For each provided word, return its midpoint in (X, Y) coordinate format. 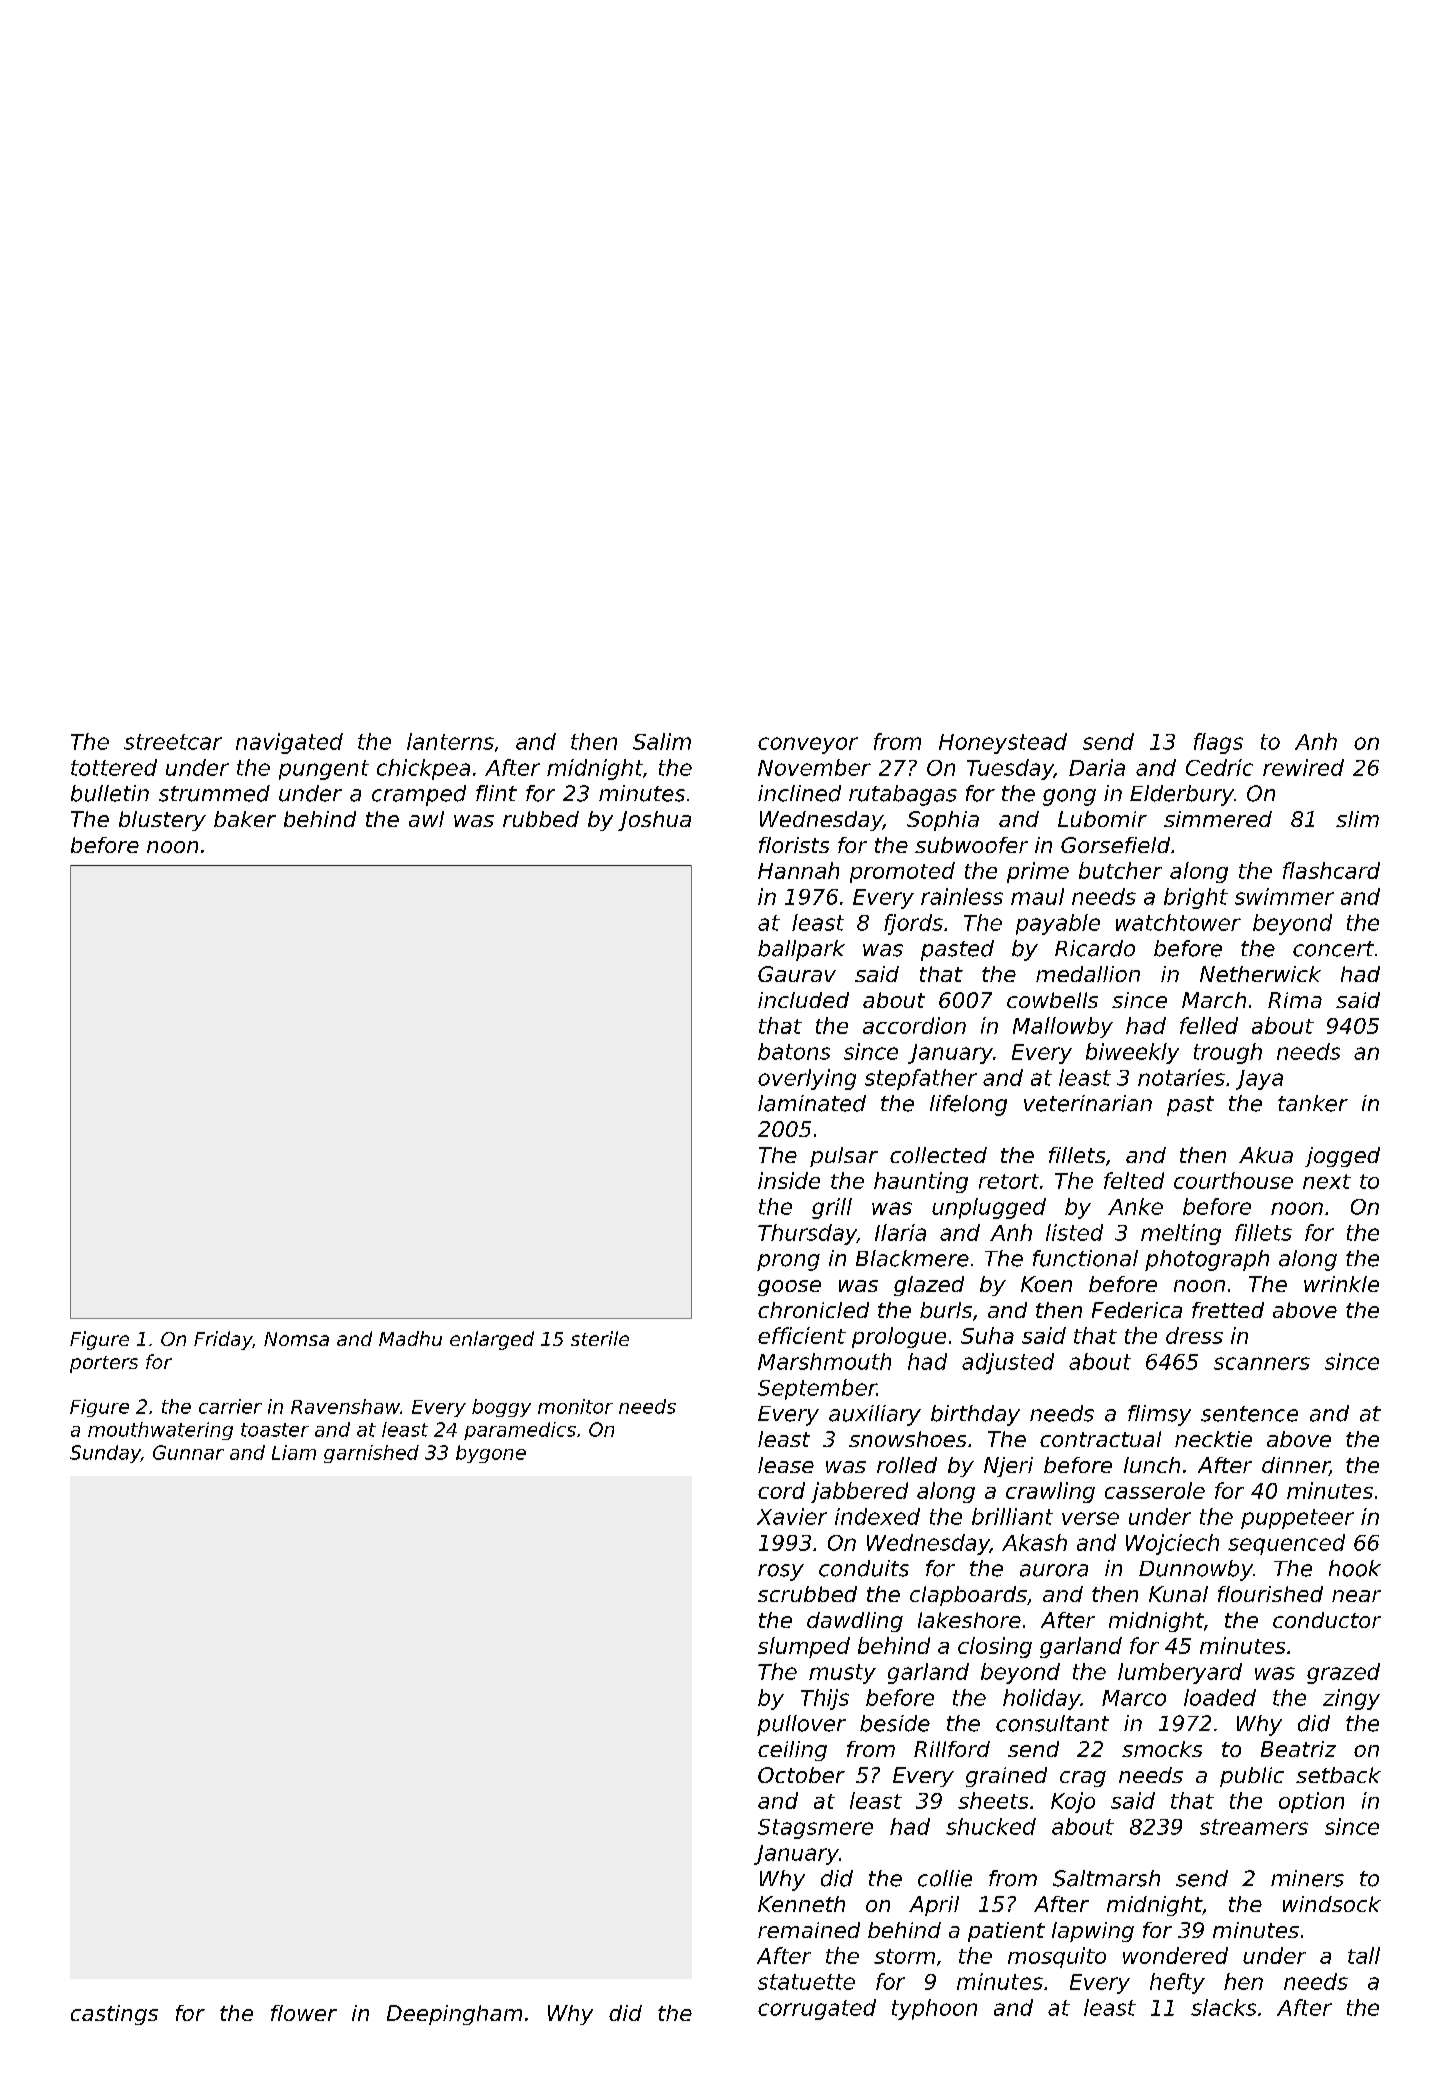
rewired (1303, 767)
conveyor (808, 745)
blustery (162, 821)
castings (114, 2015)
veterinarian (1088, 1103)
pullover (801, 1725)
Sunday (105, 1454)
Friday (223, 1340)
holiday (1042, 1699)
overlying (807, 1079)
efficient (802, 1335)
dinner (1296, 1466)
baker (245, 819)
